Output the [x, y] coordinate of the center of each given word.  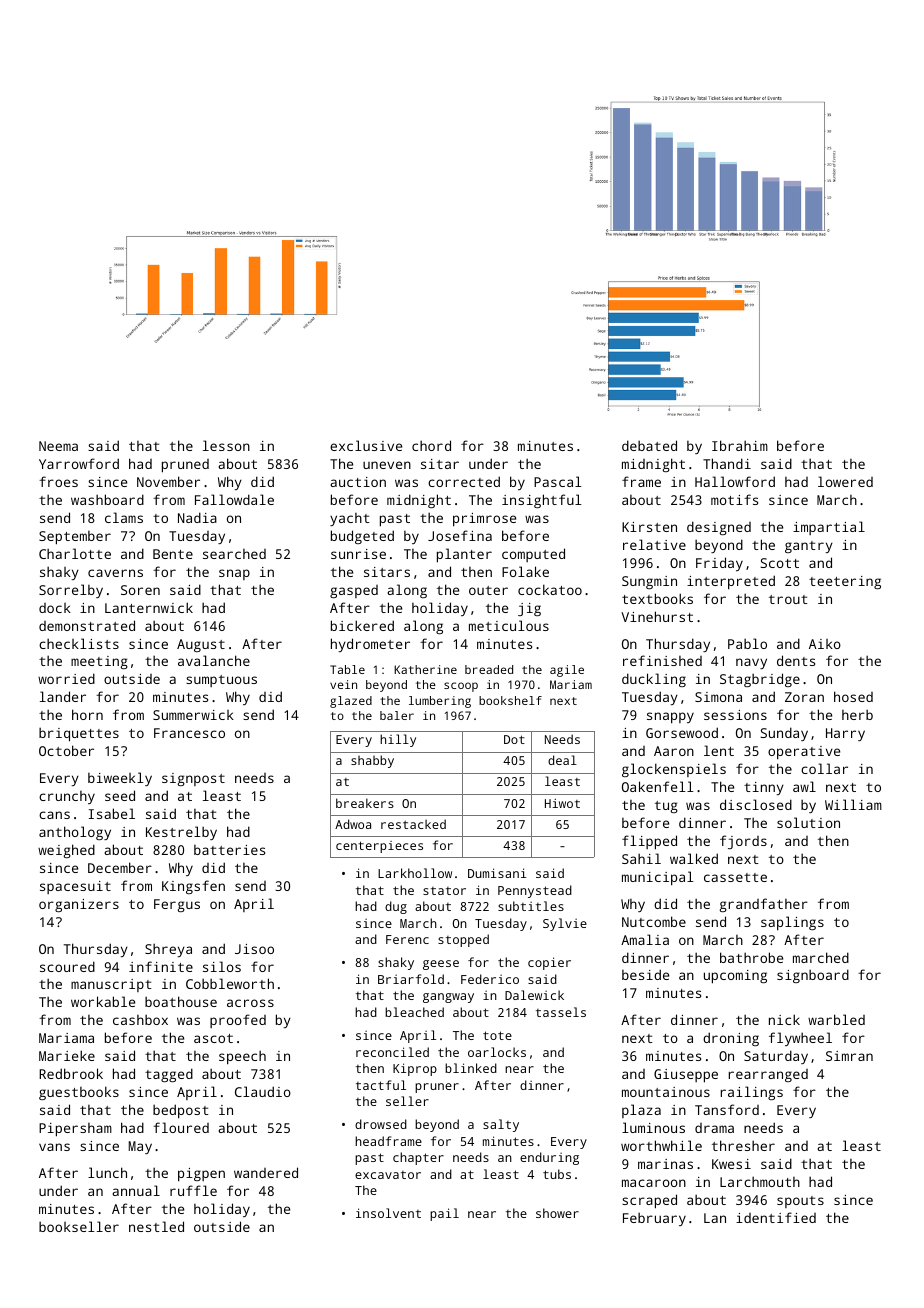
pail [444, 1214]
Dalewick [534, 995]
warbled [836, 1019]
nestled [156, 1226]
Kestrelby [181, 833]
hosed [853, 696]
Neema [58, 446]
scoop [461, 687]
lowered [845, 481]
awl [804, 786]
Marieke [67, 1055]
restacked [413, 824]
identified [776, 1217]
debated [649, 445]
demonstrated [87, 625]
